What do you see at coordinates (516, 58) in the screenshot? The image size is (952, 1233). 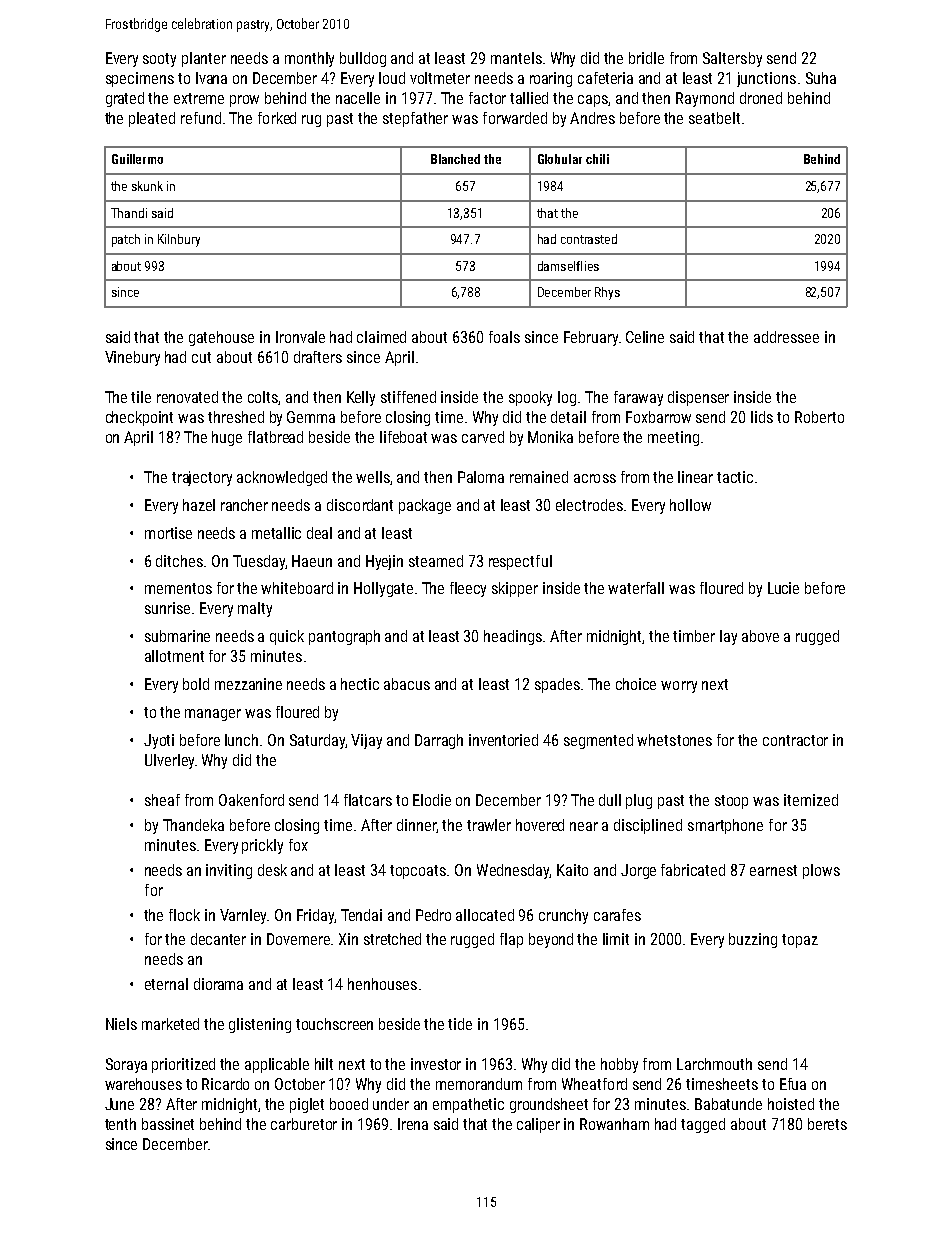 I see `mantels` at bounding box center [516, 58].
